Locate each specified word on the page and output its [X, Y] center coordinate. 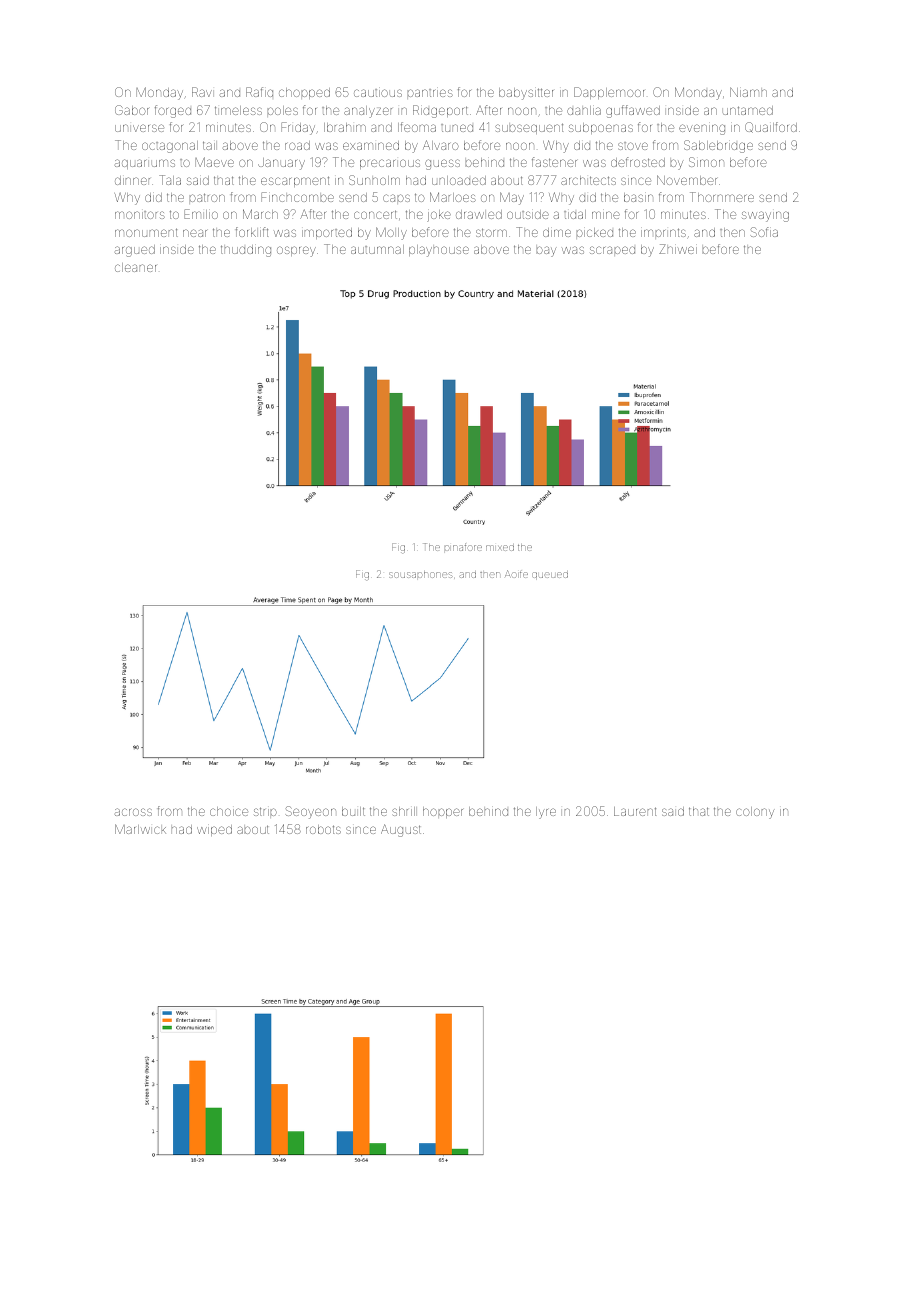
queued [550, 575]
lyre [546, 813]
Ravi [202, 92]
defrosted [638, 162]
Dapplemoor [609, 93]
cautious [378, 93]
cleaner [135, 267]
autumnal [377, 249]
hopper [443, 812]
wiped [214, 830]
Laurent [635, 811]
